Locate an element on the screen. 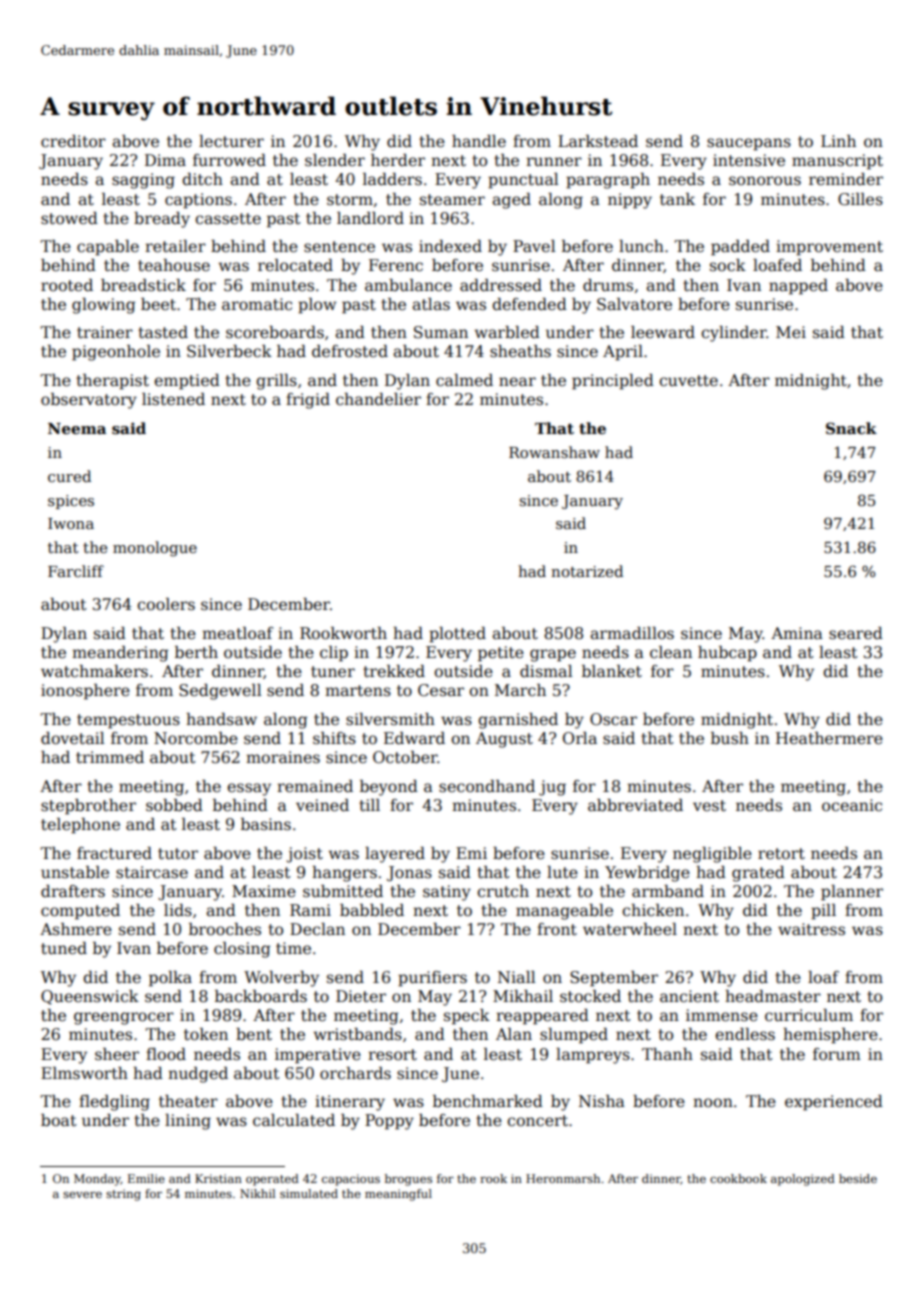 This screenshot has width=924, height=1308. glowing is located at coordinates (103, 306).
